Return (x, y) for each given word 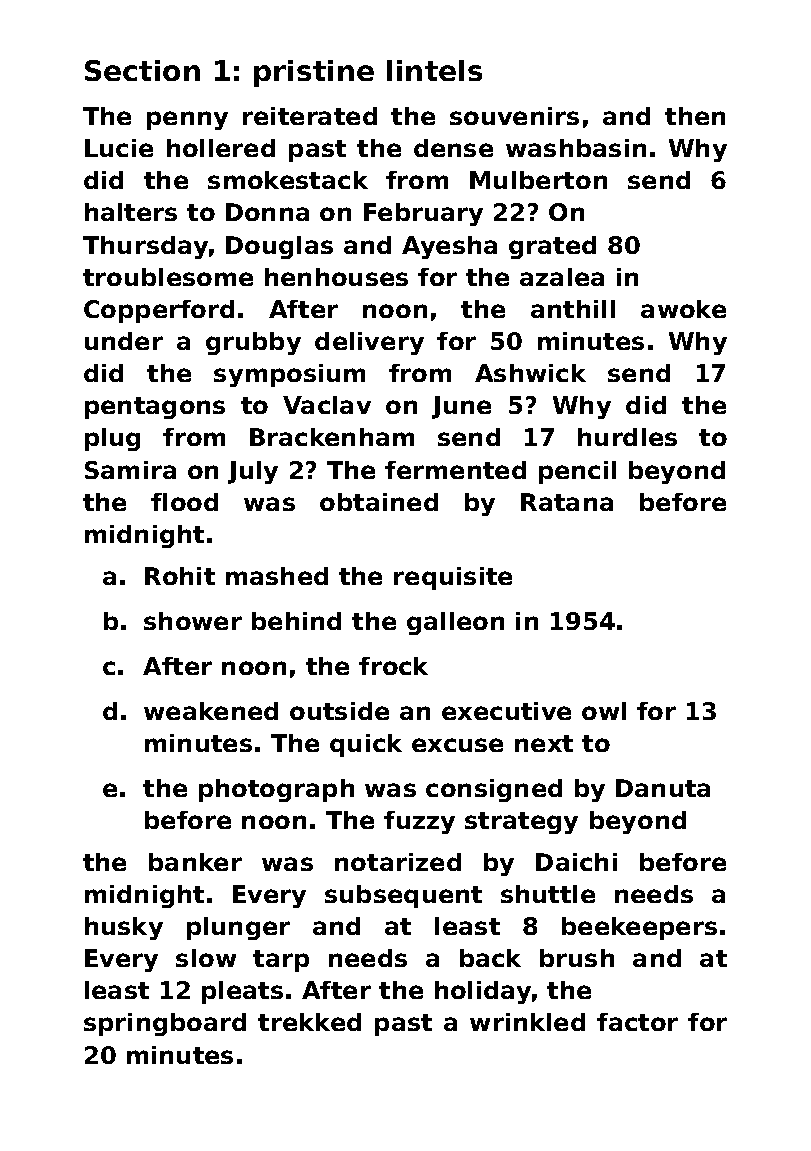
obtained (379, 502)
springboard (165, 1024)
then (695, 116)
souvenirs (514, 116)
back (490, 958)
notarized (398, 862)
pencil (577, 472)
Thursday (145, 247)
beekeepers (639, 928)
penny (187, 120)
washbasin (576, 148)
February (423, 214)
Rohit (180, 576)
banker (195, 862)
